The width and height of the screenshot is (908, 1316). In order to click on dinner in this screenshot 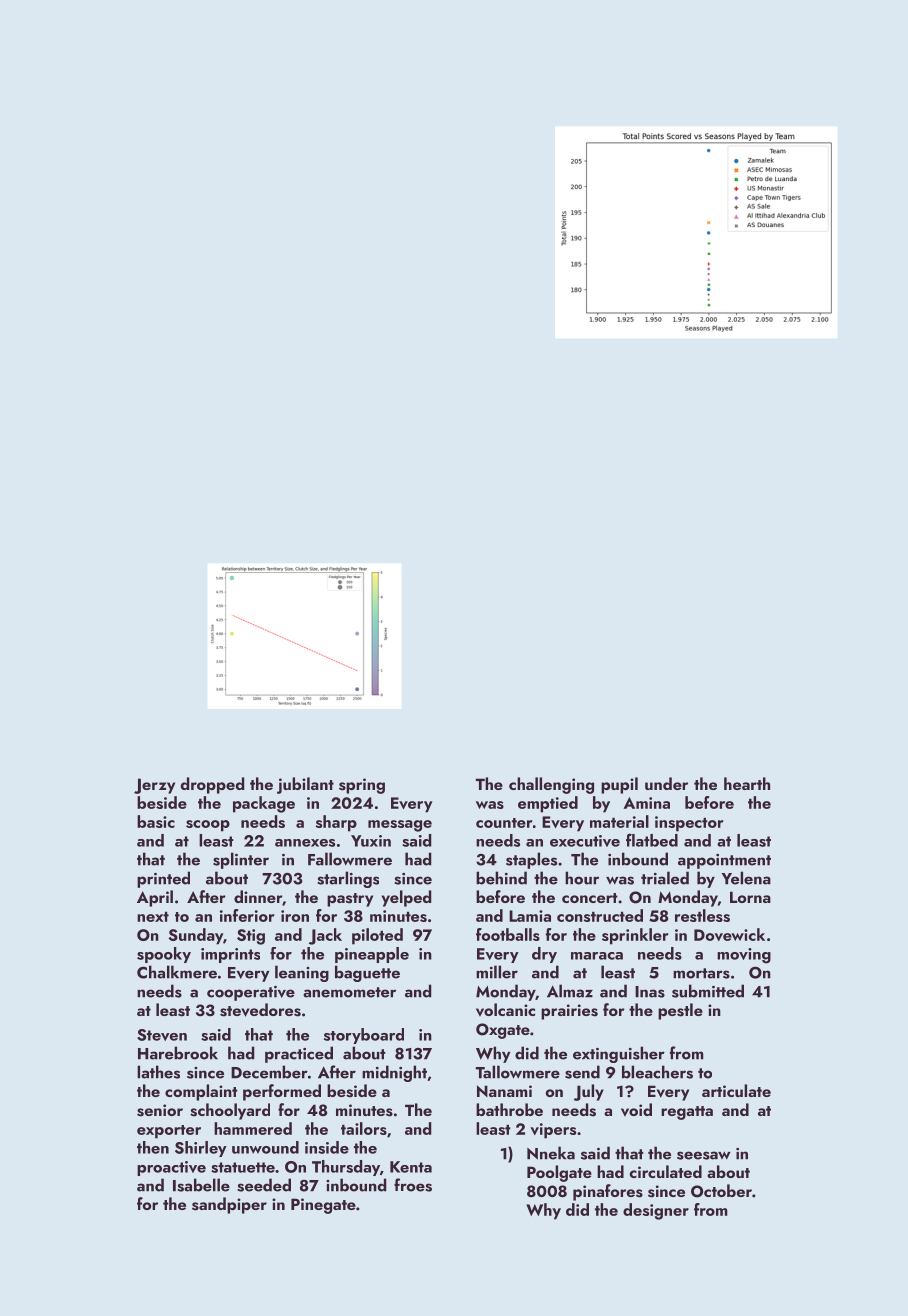, I will do `click(258, 896)`.
